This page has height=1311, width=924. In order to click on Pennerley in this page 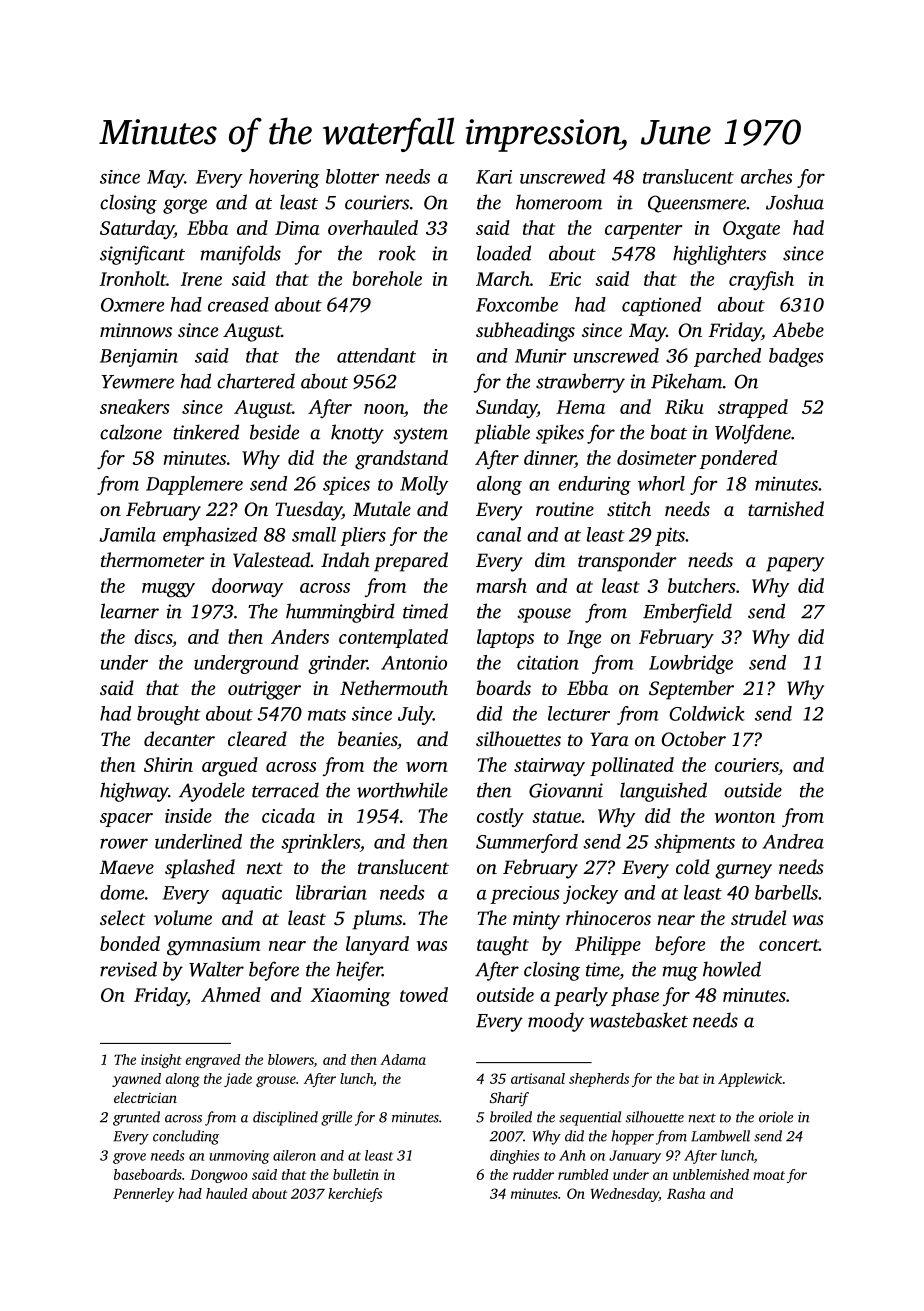, I will do `click(143, 1195)`.
